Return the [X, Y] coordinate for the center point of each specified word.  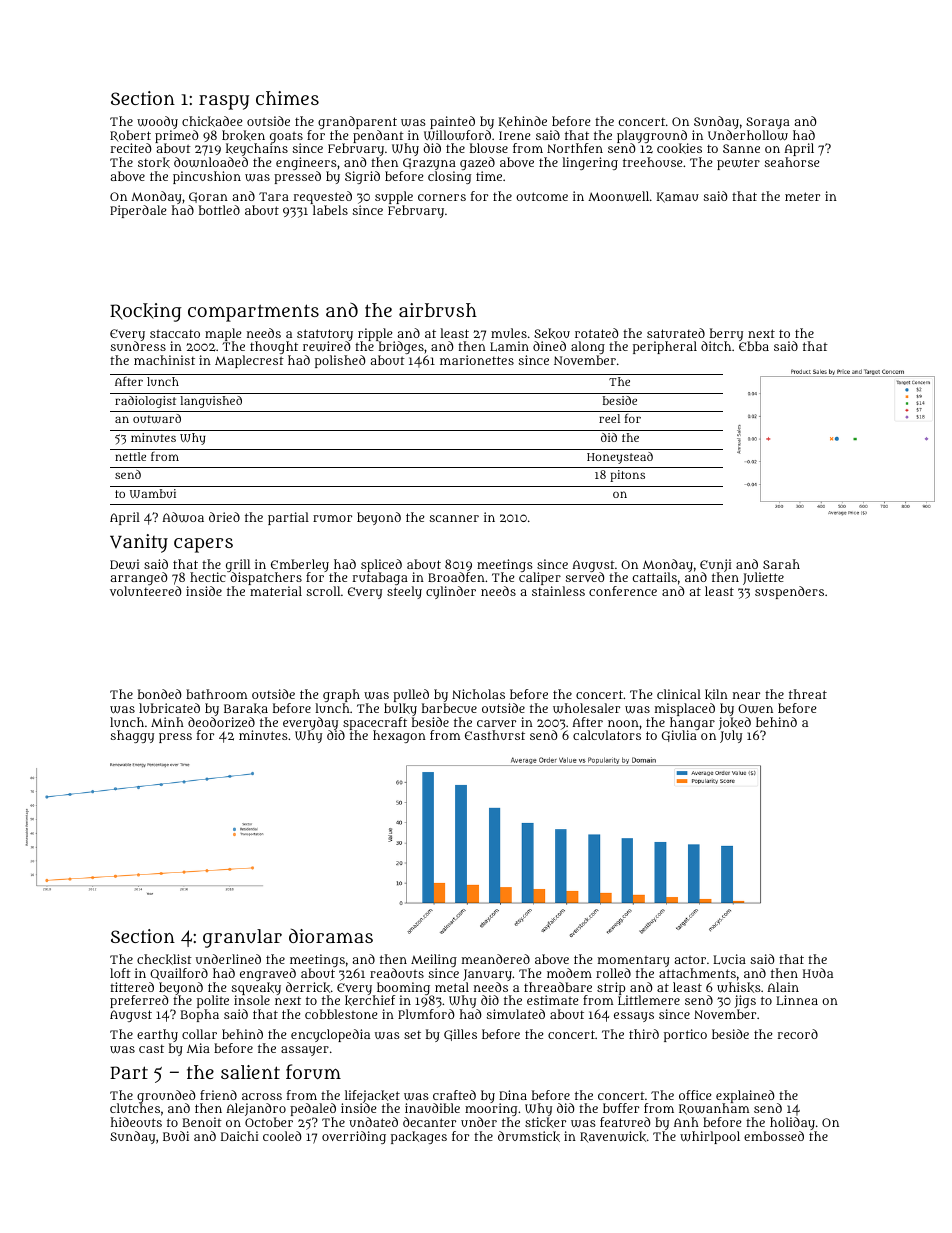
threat [808, 694]
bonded [160, 694]
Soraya [768, 123]
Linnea [797, 1000]
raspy [224, 102]
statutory [325, 335]
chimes [287, 98]
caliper [540, 579]
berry [726, 335]
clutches [135, 1108]
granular [242, 938]
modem [569, 973]
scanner [454, 518]
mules [509, 333]
